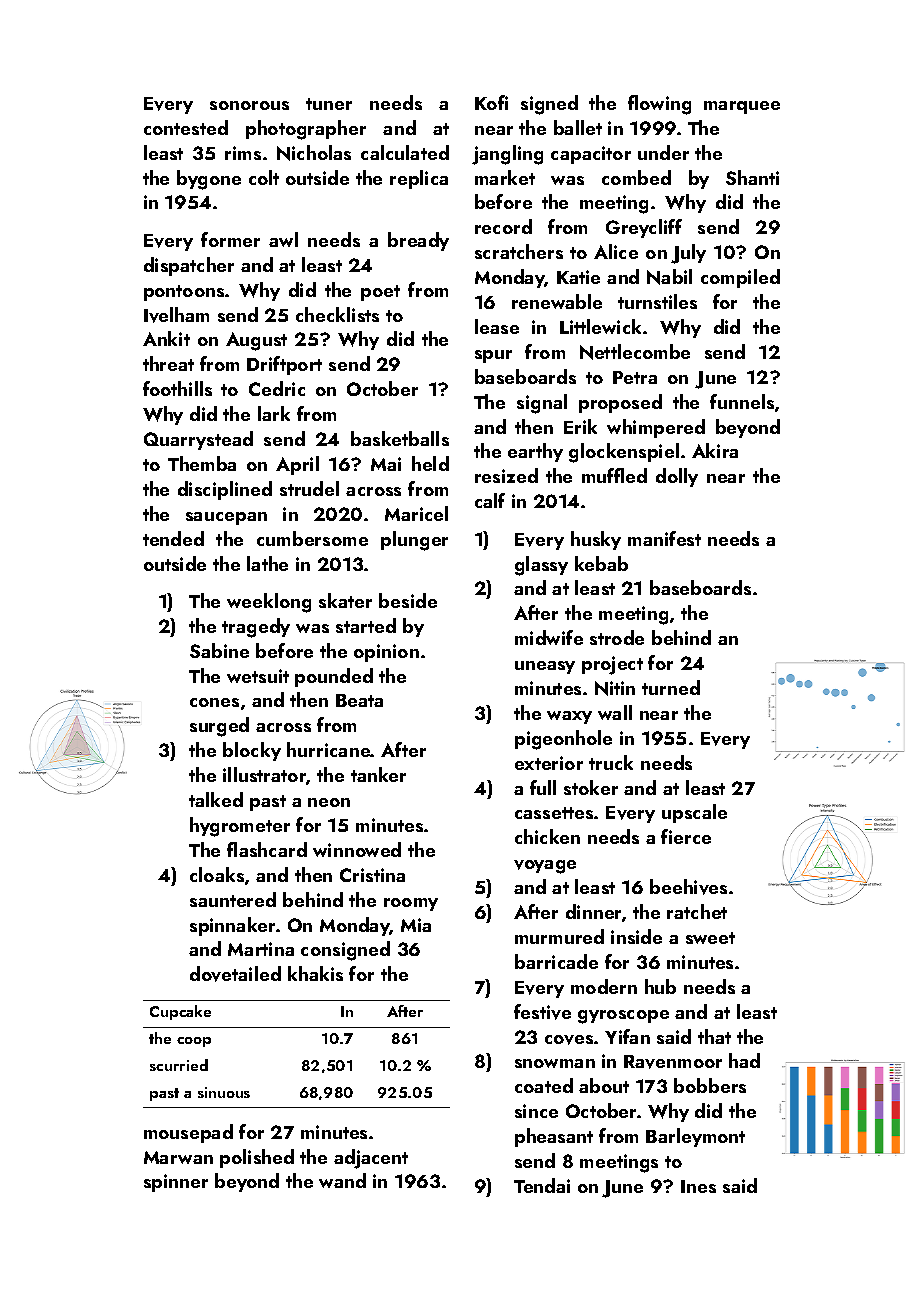 The image size is (924, 1314). I want to click on sauntered, so click(233, 899).
